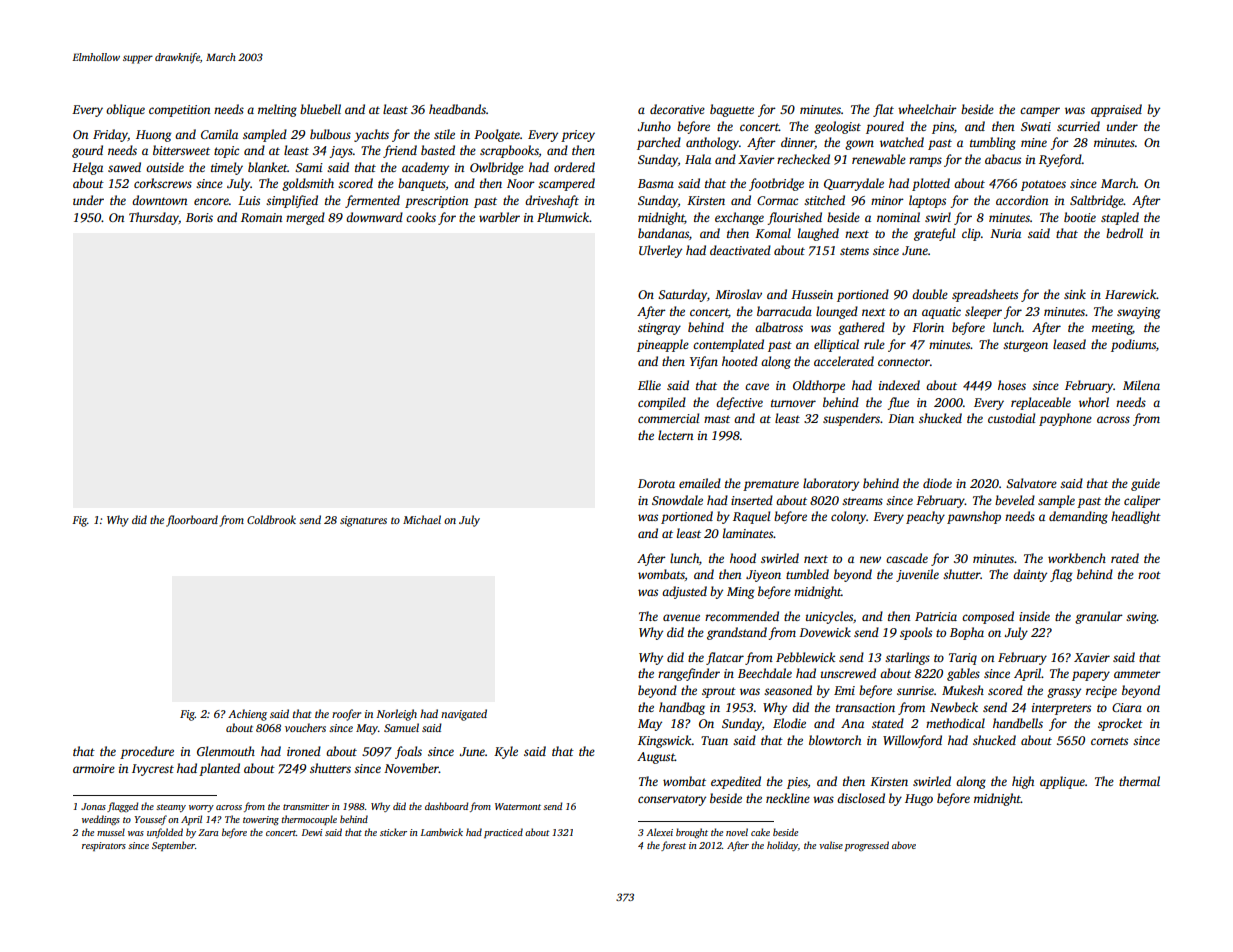 The height and width of the screenshot is (952, 1233). What do you see at coordinates (154, 218) in the screenshot?
I see `Thursday` at bounding box center [154, 218].
